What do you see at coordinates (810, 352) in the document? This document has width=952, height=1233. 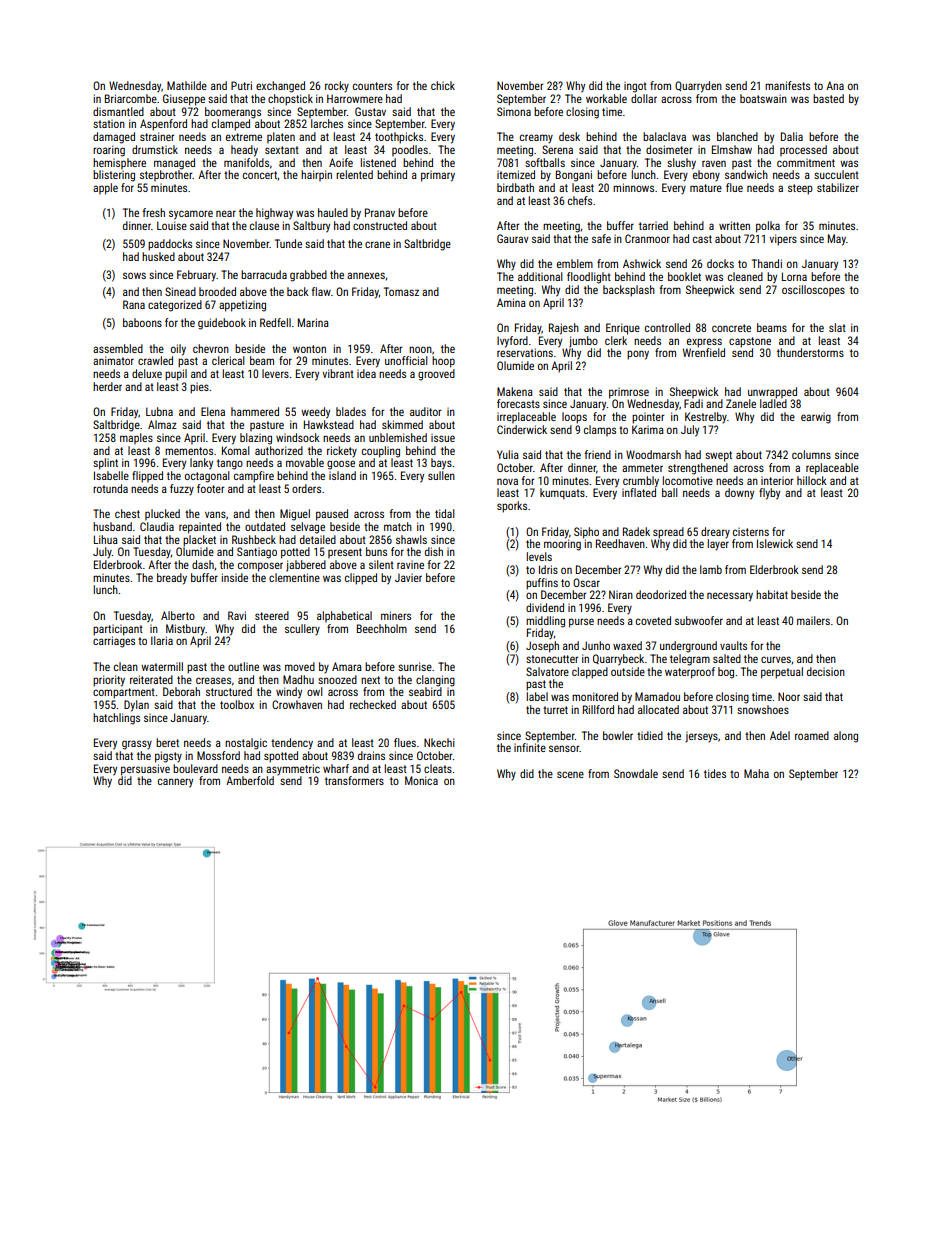 I see `thunderstorms` at bounding box center [810, 352].
